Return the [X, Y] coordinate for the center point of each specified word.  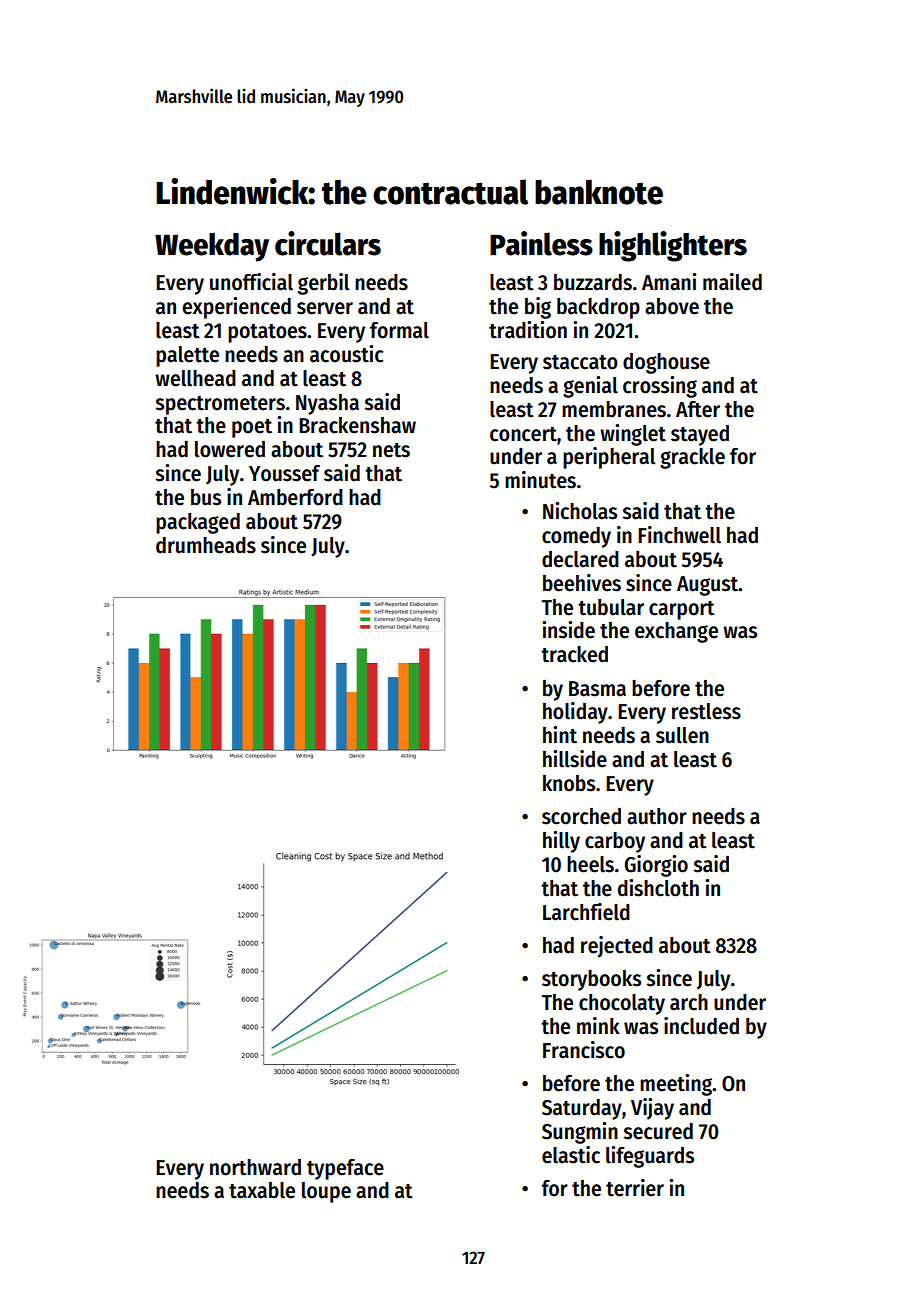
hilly [561, 842]
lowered [230, 449]
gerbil [324, 284]
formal [399, 330]
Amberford [295, 497]
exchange [676, 632]
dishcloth [658, 888]
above [672, 306]
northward [255, 1167]
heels [590, 864]
